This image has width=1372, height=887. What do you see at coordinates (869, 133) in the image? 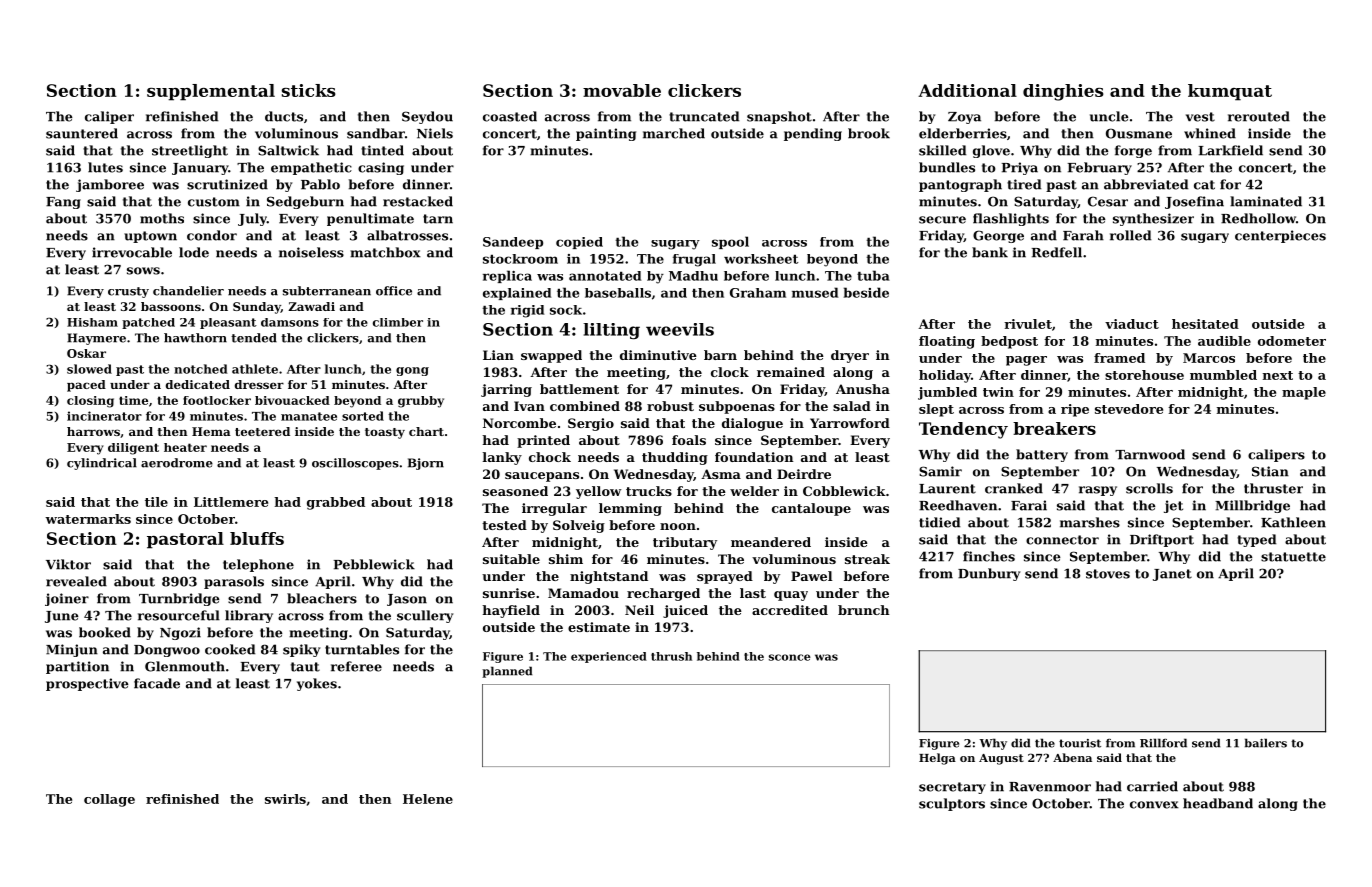
I see `brook` at bounding box center [869, 133].
